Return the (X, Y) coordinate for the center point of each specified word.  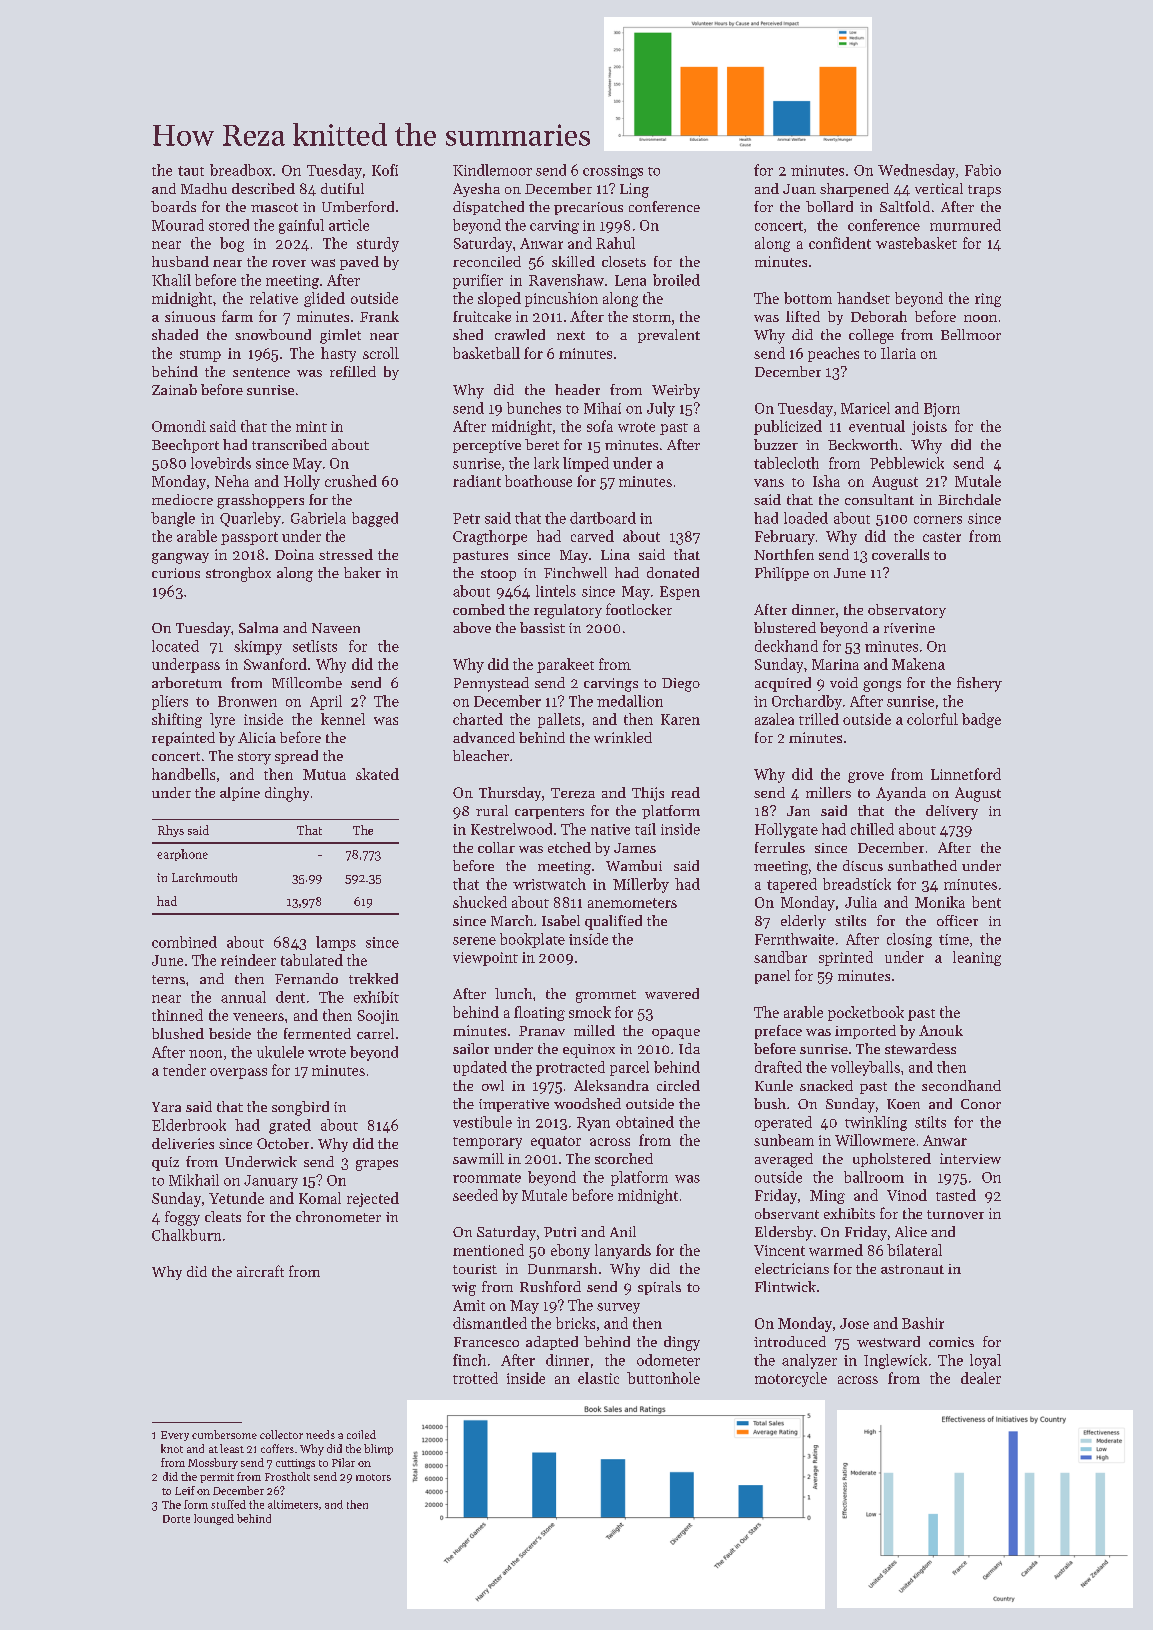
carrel (375, 1033)
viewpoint (485, 959)
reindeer (248, 960)
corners (938, 520)
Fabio (983, 170)
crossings (613, 172)
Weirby (676, 391)
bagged (375, 519)
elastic (598, 1378)
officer (957, 920)
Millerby (641, 885)
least (232, 1448)
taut (191, 171)
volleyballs (865, 1068)
